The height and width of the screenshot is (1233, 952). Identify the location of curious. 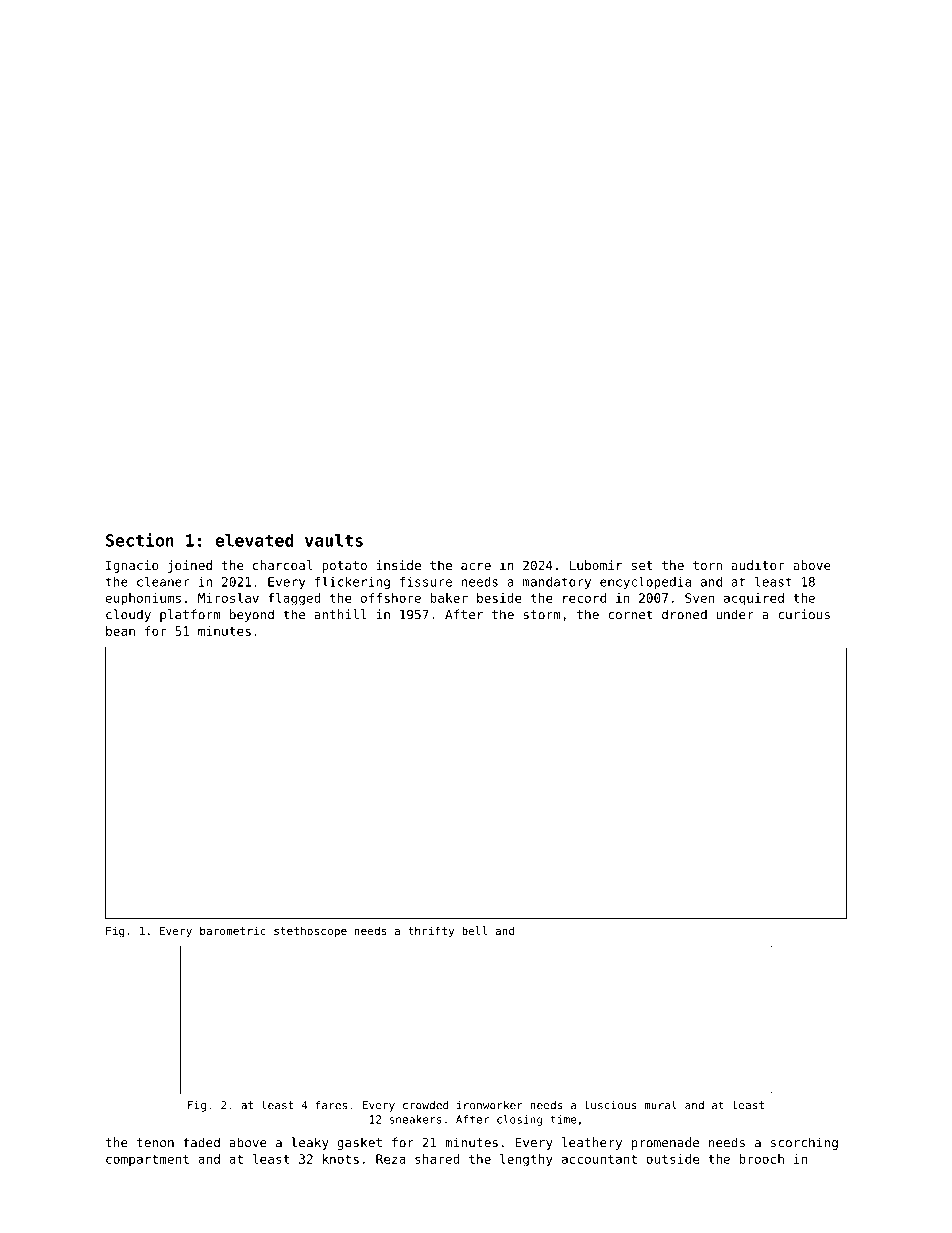
(804, 614).
